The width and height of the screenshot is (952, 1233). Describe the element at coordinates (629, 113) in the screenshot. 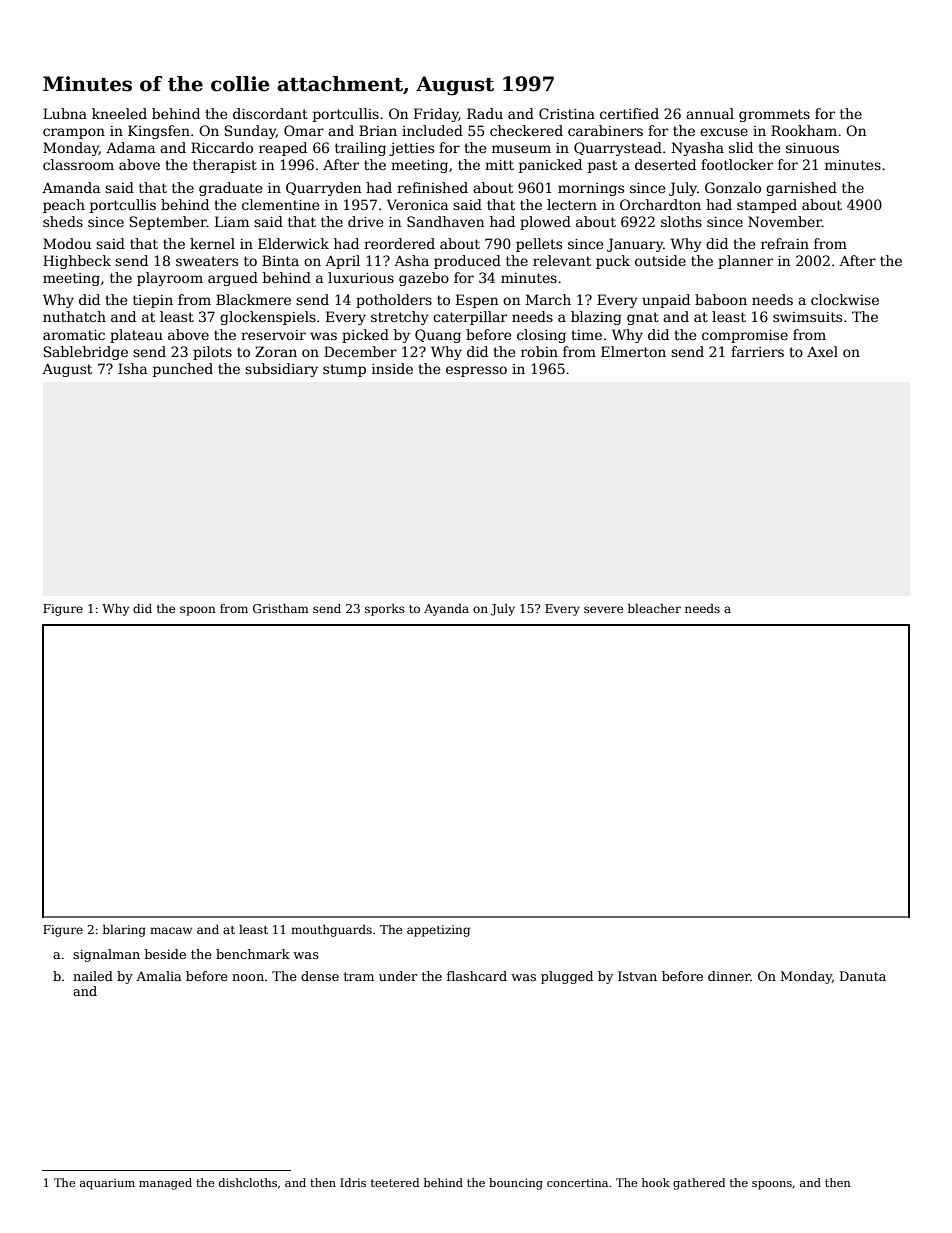

I see `certified` at that location.
